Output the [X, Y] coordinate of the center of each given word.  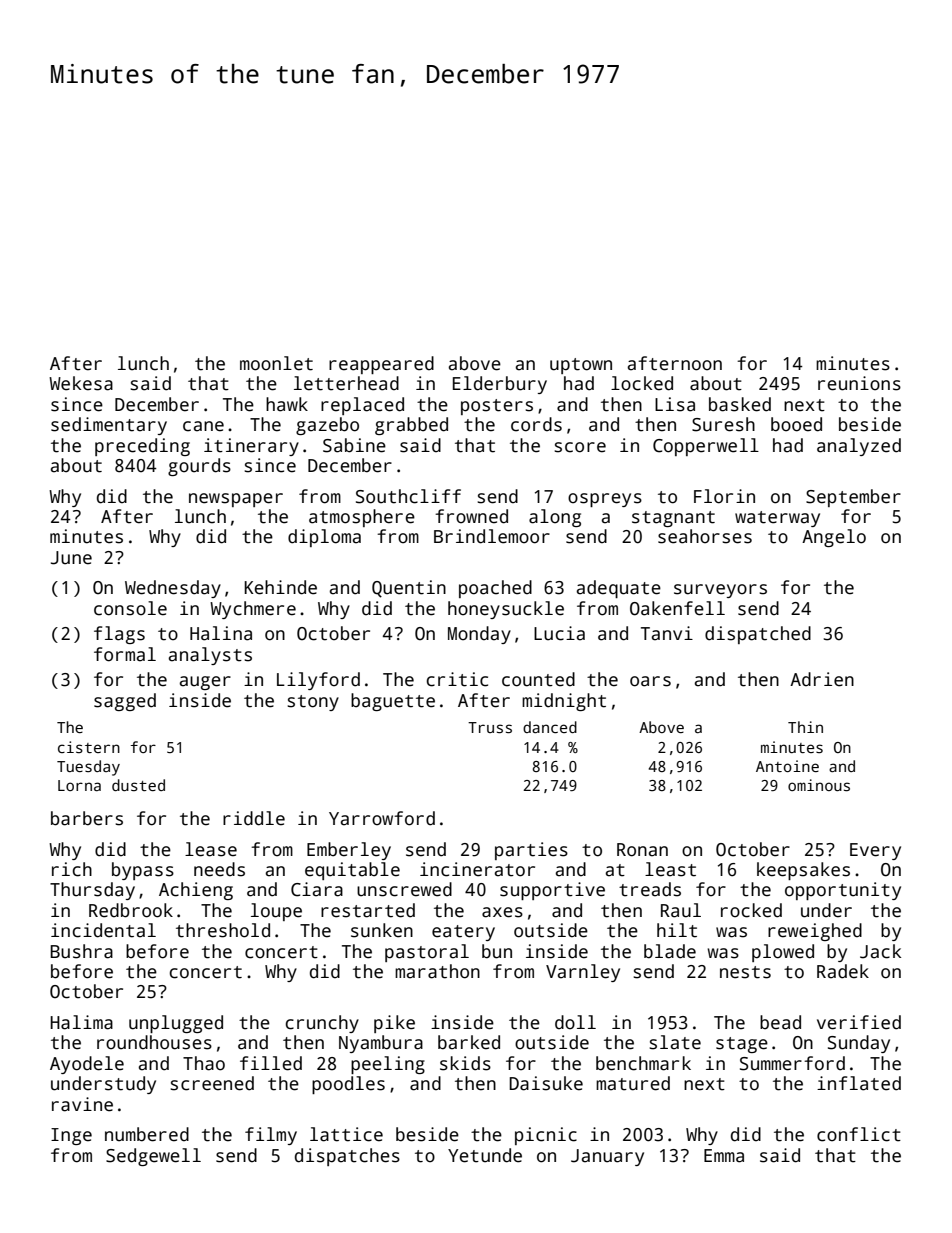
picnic [546, 1136]
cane [203, 426]
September [853, 498]
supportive [552, 891]
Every [875, 851]
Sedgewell [153, 1157]
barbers [87, 818]
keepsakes [803, 871]
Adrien [822, 679]
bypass [143, 871]
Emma [724, 1156]
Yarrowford [382, 818]
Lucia [559, 633]
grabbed [411, 426]
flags [119, 635]
